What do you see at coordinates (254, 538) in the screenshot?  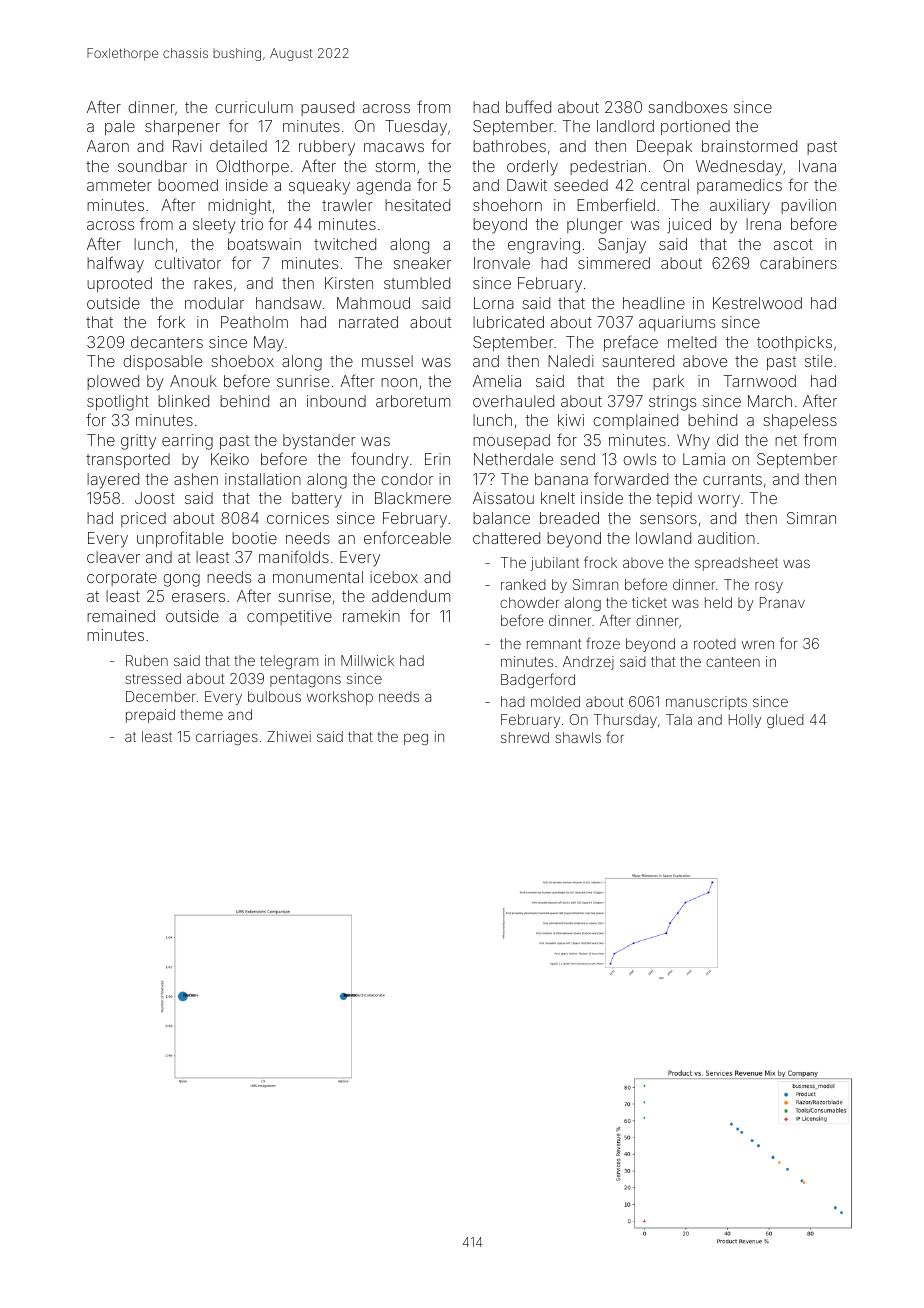 I see `bootie` at bounding box center [254, 538].
